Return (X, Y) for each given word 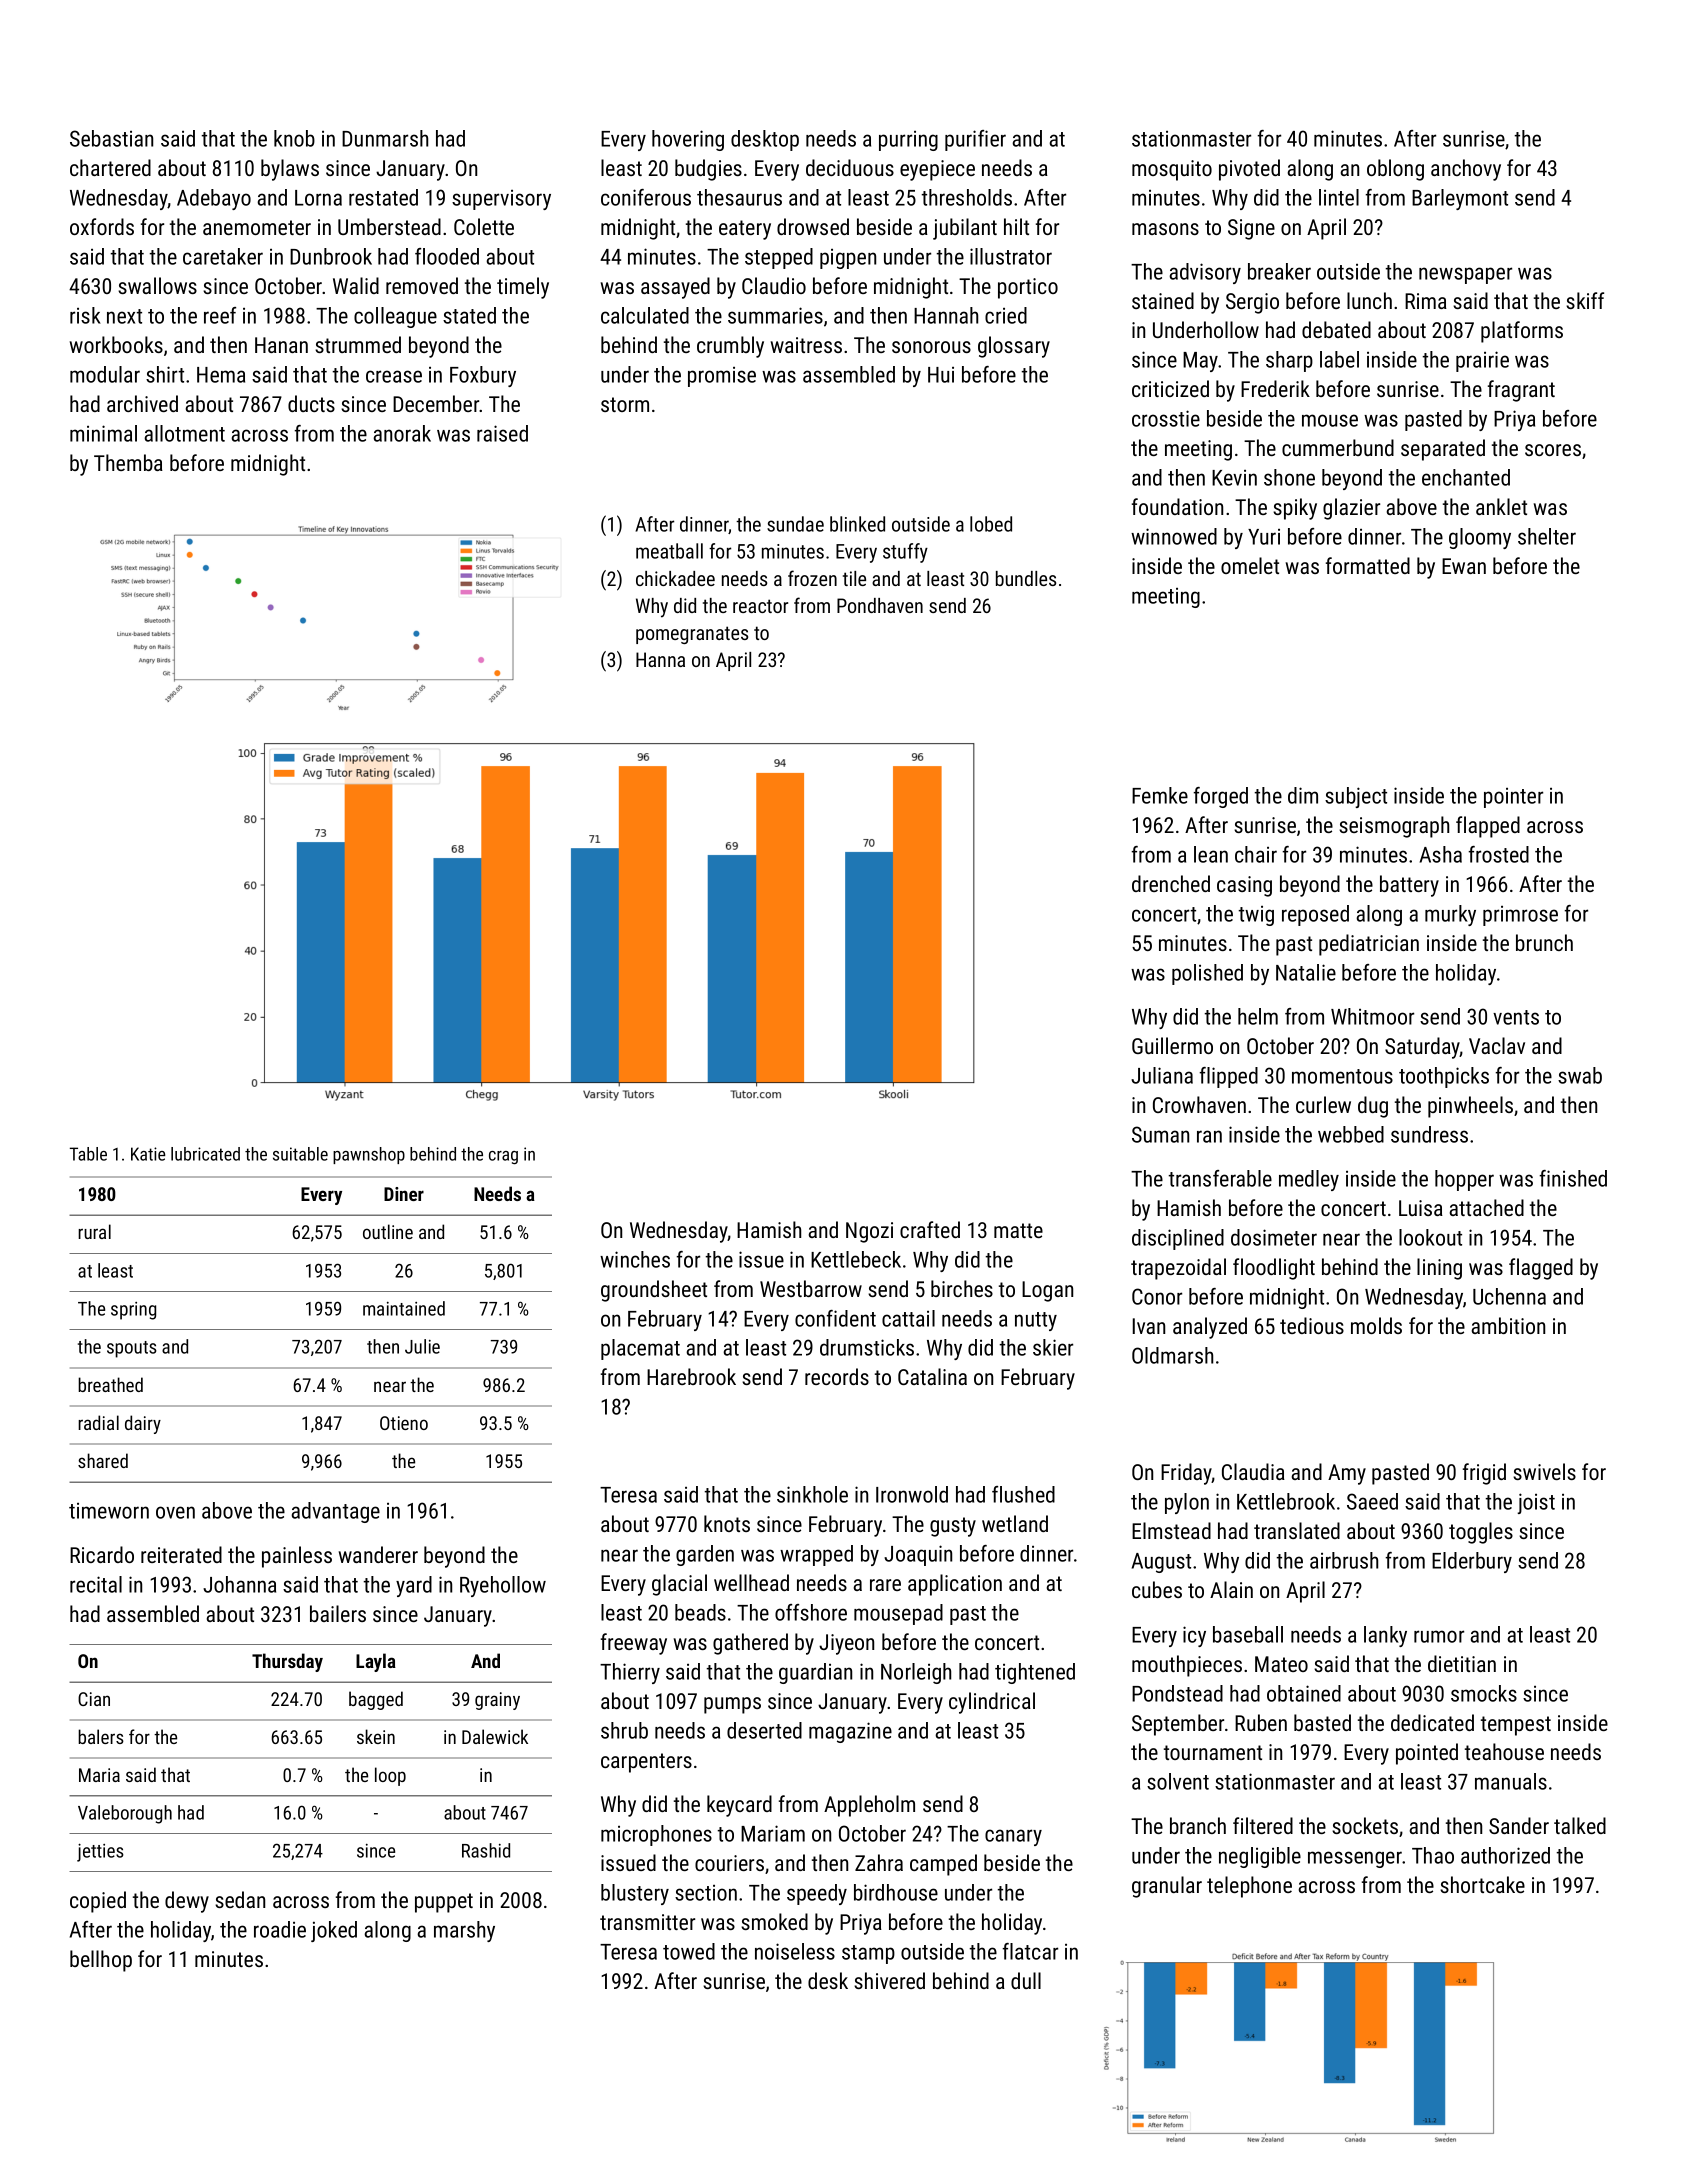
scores (1553, 450)
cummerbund (1338, 447)
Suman (1160, 1134)
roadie (280, 1929)
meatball (669, 551)
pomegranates (692, 635)
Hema (221, 375)
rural (94, 1231)
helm (1258, 1016)
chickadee (675, 578)
